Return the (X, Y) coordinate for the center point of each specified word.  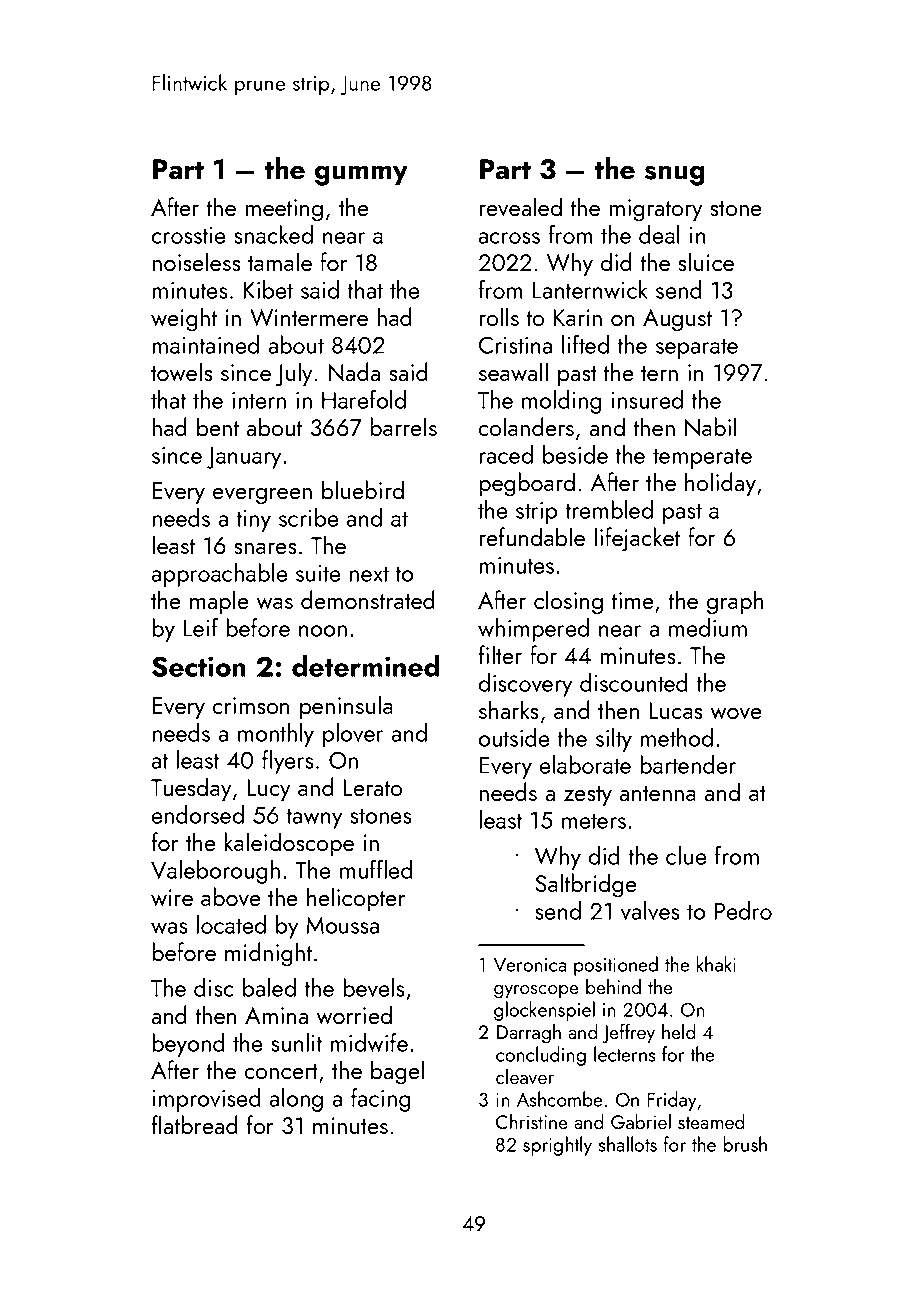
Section (199, 666)
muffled (376, 869)
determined (365, 665)
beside (575, 454)
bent (218, 426)
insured (647, 399)
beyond (188, 1045)
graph (735, 602)
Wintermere (309, 317)
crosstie (188, 235)
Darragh (529, 1034)
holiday (720, 484)
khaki (716, 964)
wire (172, 897)
